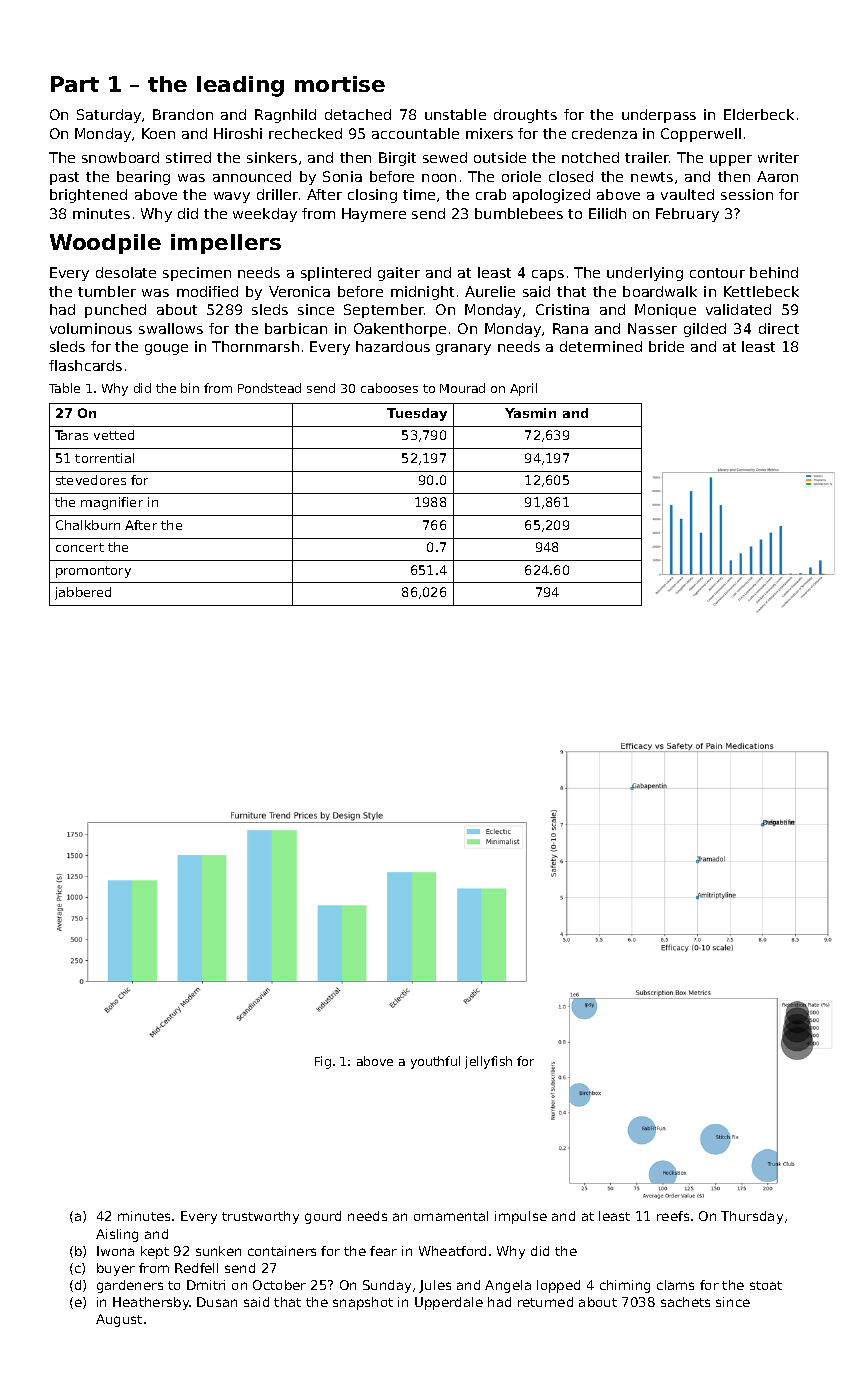  What do you see at coordinates (666, 346) in the screenshot?
I see `bride` at bounding box center [666, 346].
